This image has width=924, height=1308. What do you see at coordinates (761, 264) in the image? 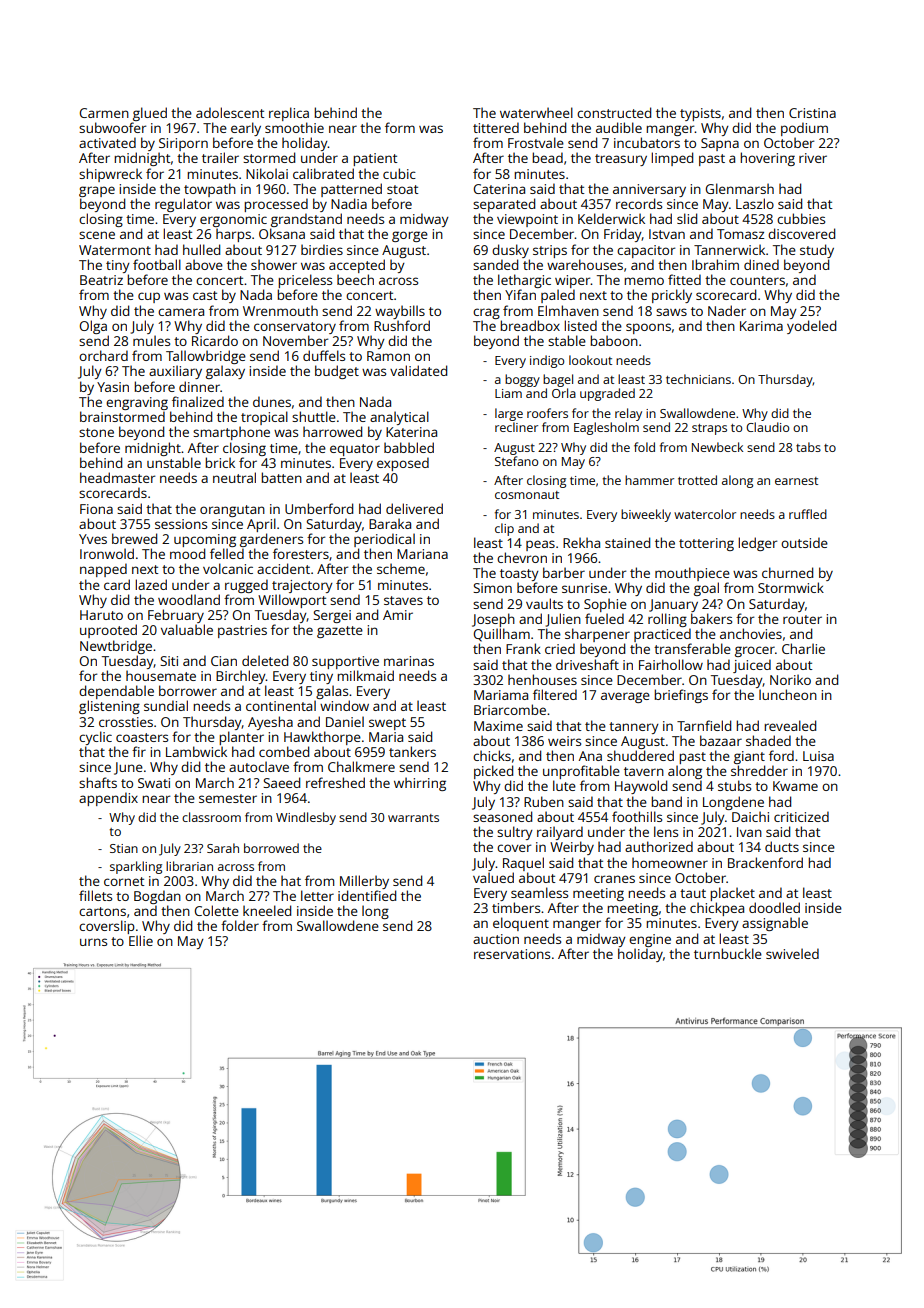
I see `dined` at bounding box center [761, 264].
